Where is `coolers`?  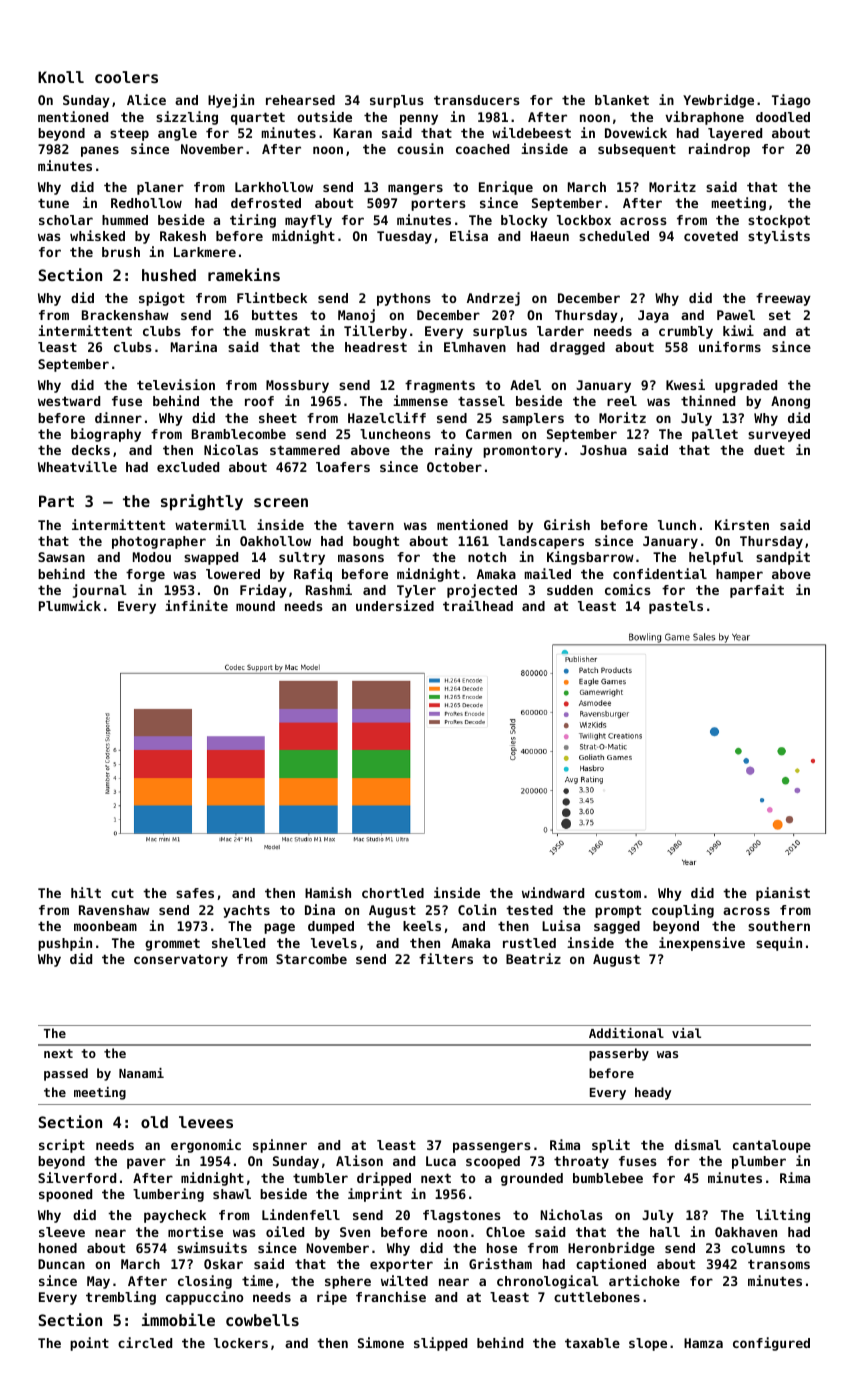 coolers is located at coordinates (126, 77).
